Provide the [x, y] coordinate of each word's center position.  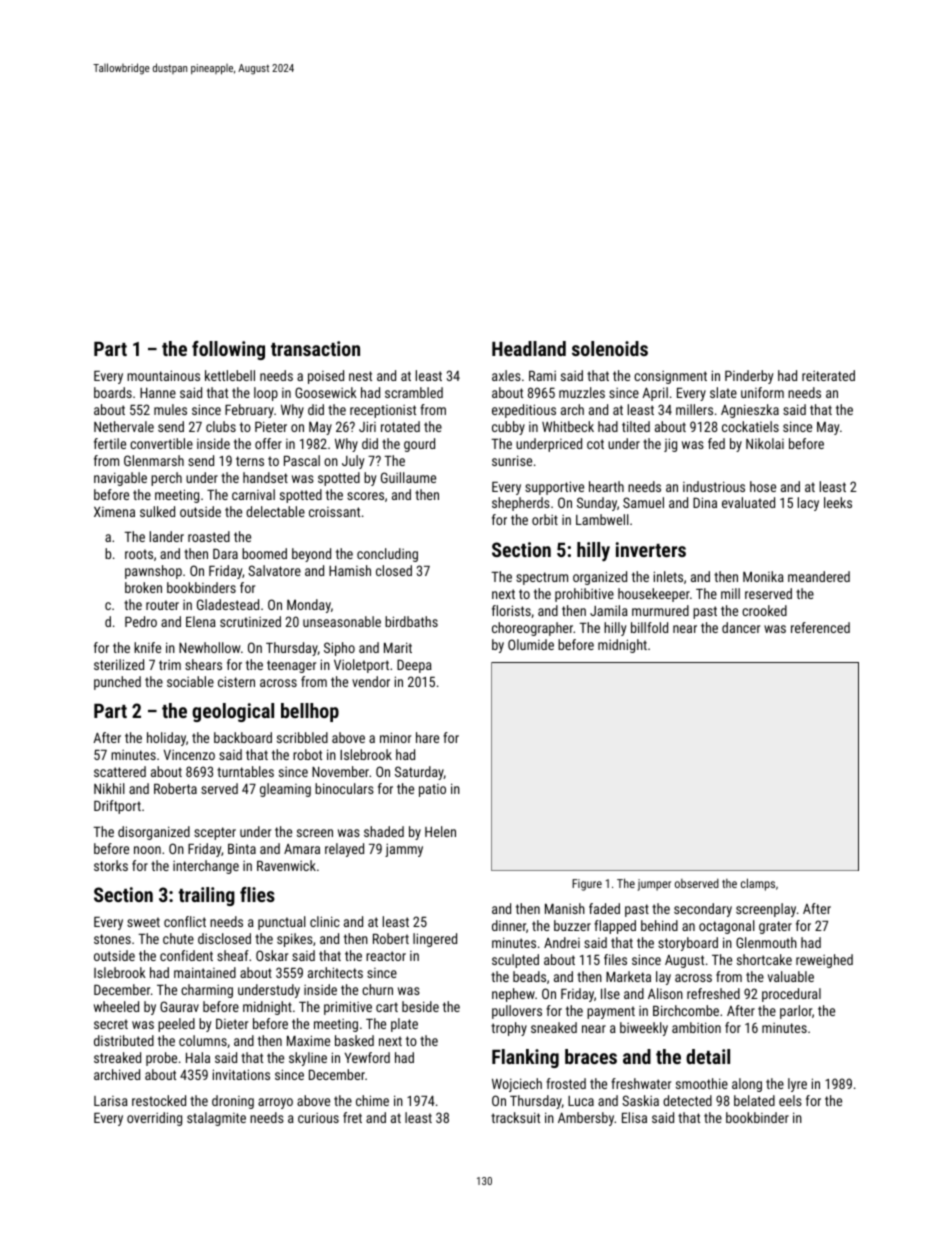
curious [318, 1118]
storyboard [688, 944]
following [228, 350]
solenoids [610, 348]
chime [372, 1100]
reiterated [828, 375]
